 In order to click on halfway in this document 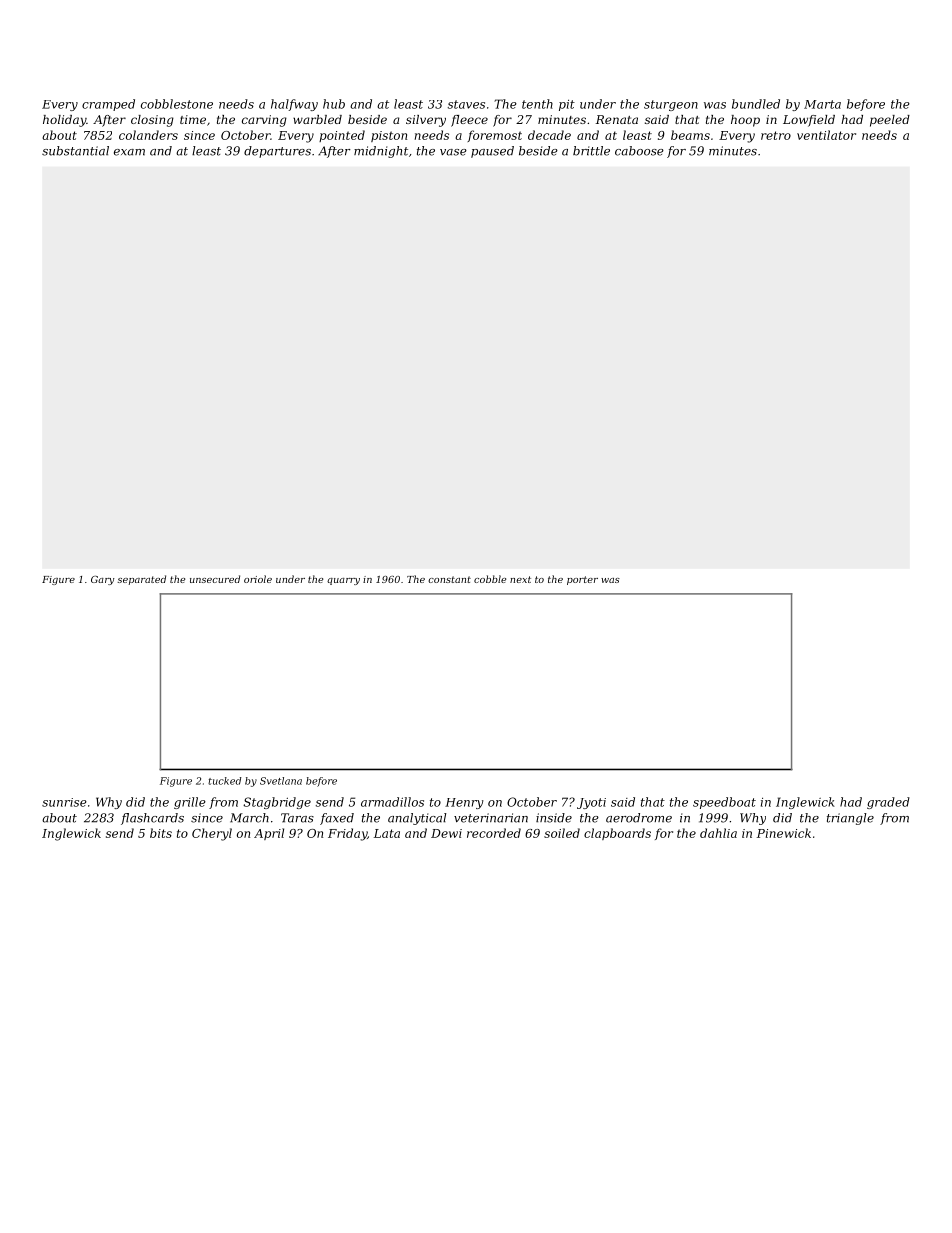, I will do `click(294, 105)`.
